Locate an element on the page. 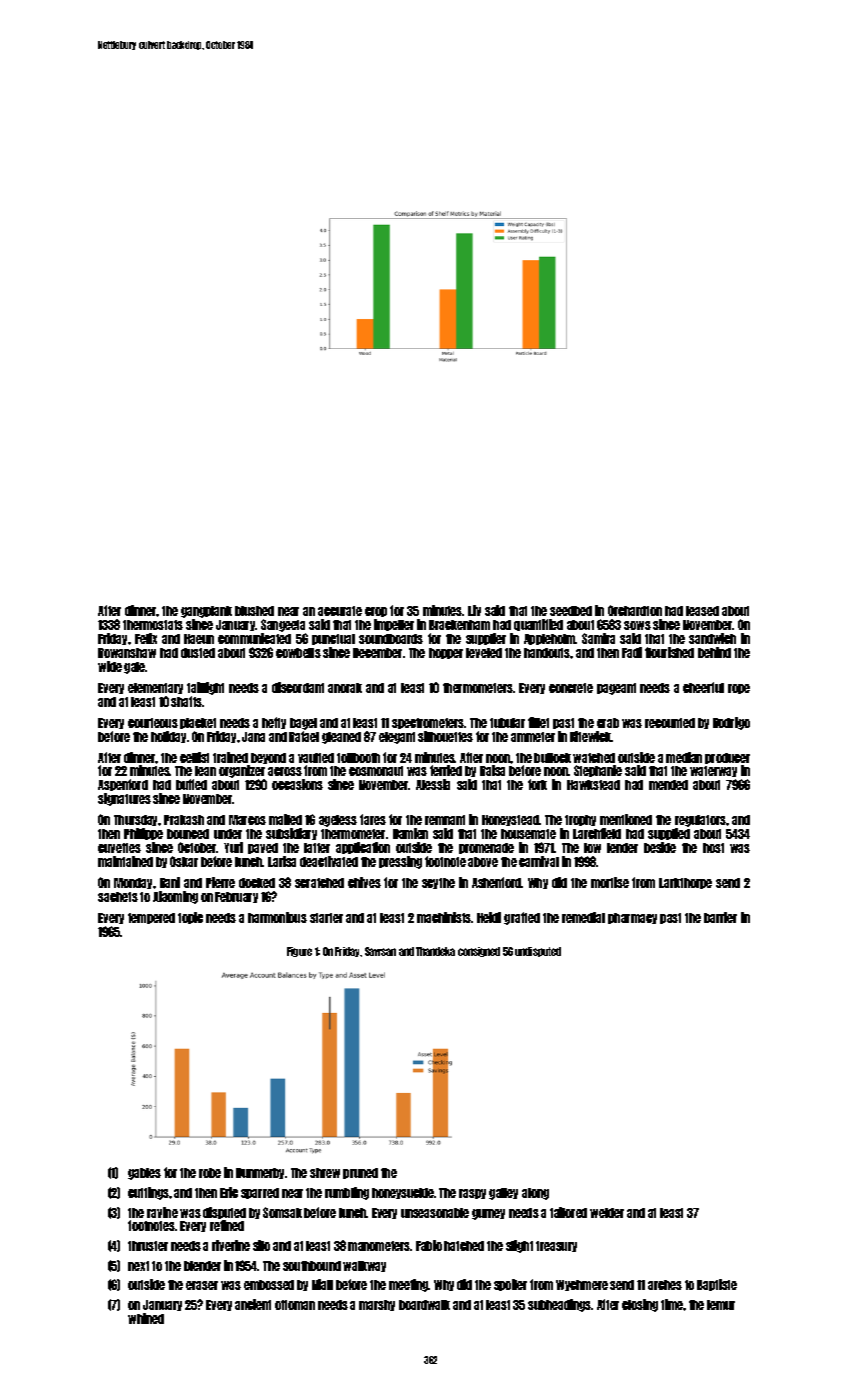 Image resolution: width=849 pixels, height=1400 pixels. Aspenford is located at coordinates (123, 785).
